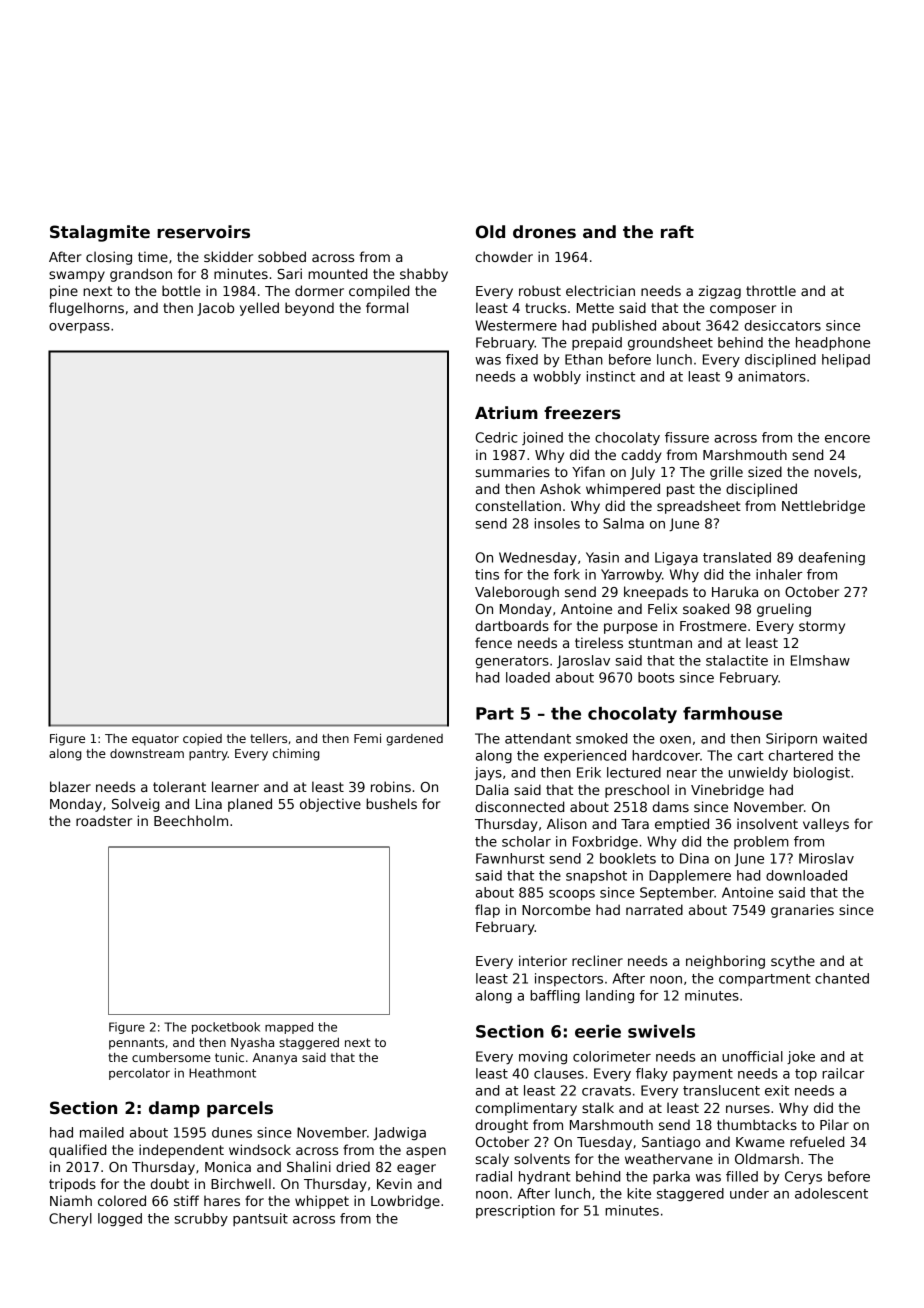 The width and height of the screenshot is (924, 1308). What do you see at coordinates (847, 439) in the screenshot?
I see `encore` at bounding box center [847, 439].
